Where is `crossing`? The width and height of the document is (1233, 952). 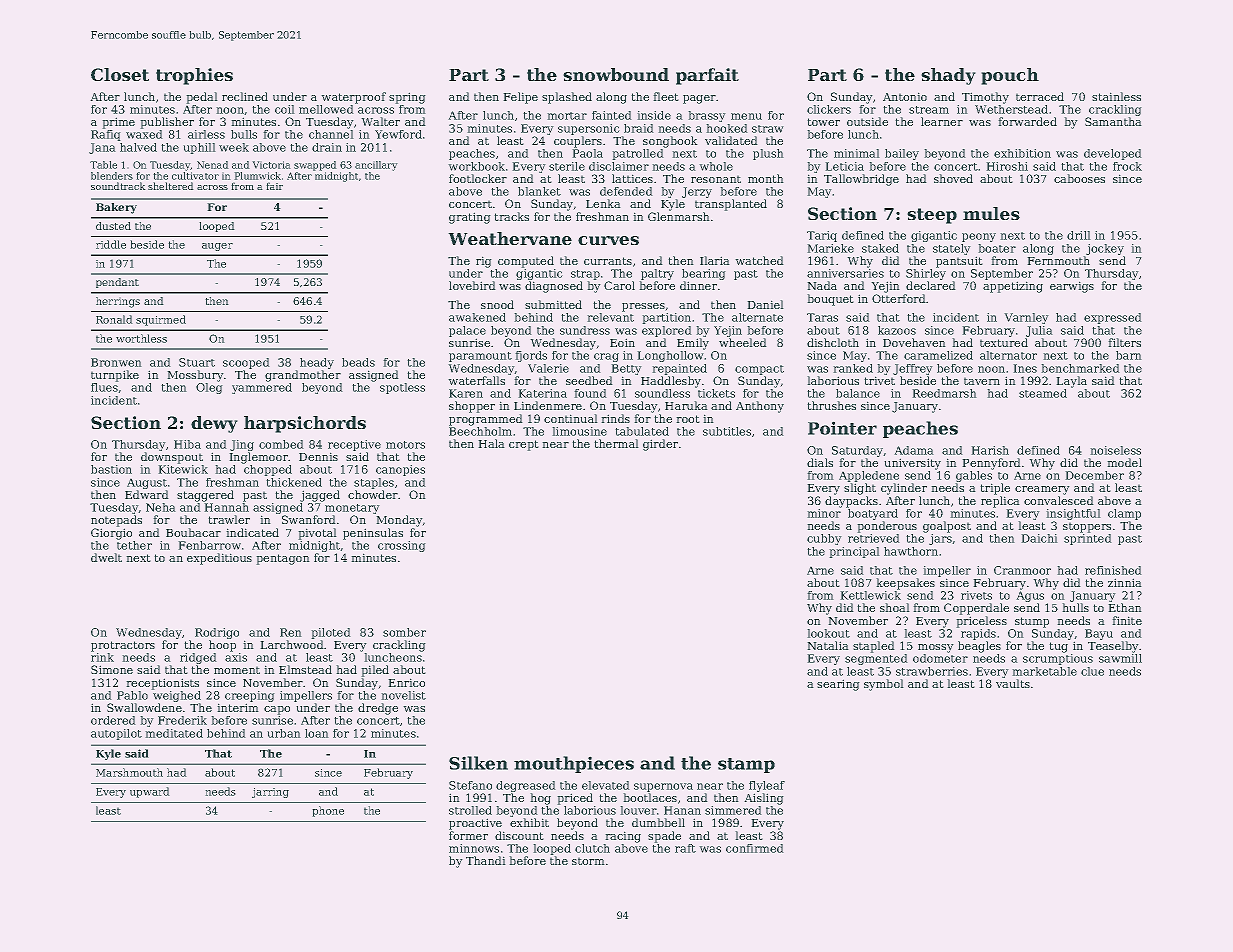 crossing is located at coordinates (402, 546).
